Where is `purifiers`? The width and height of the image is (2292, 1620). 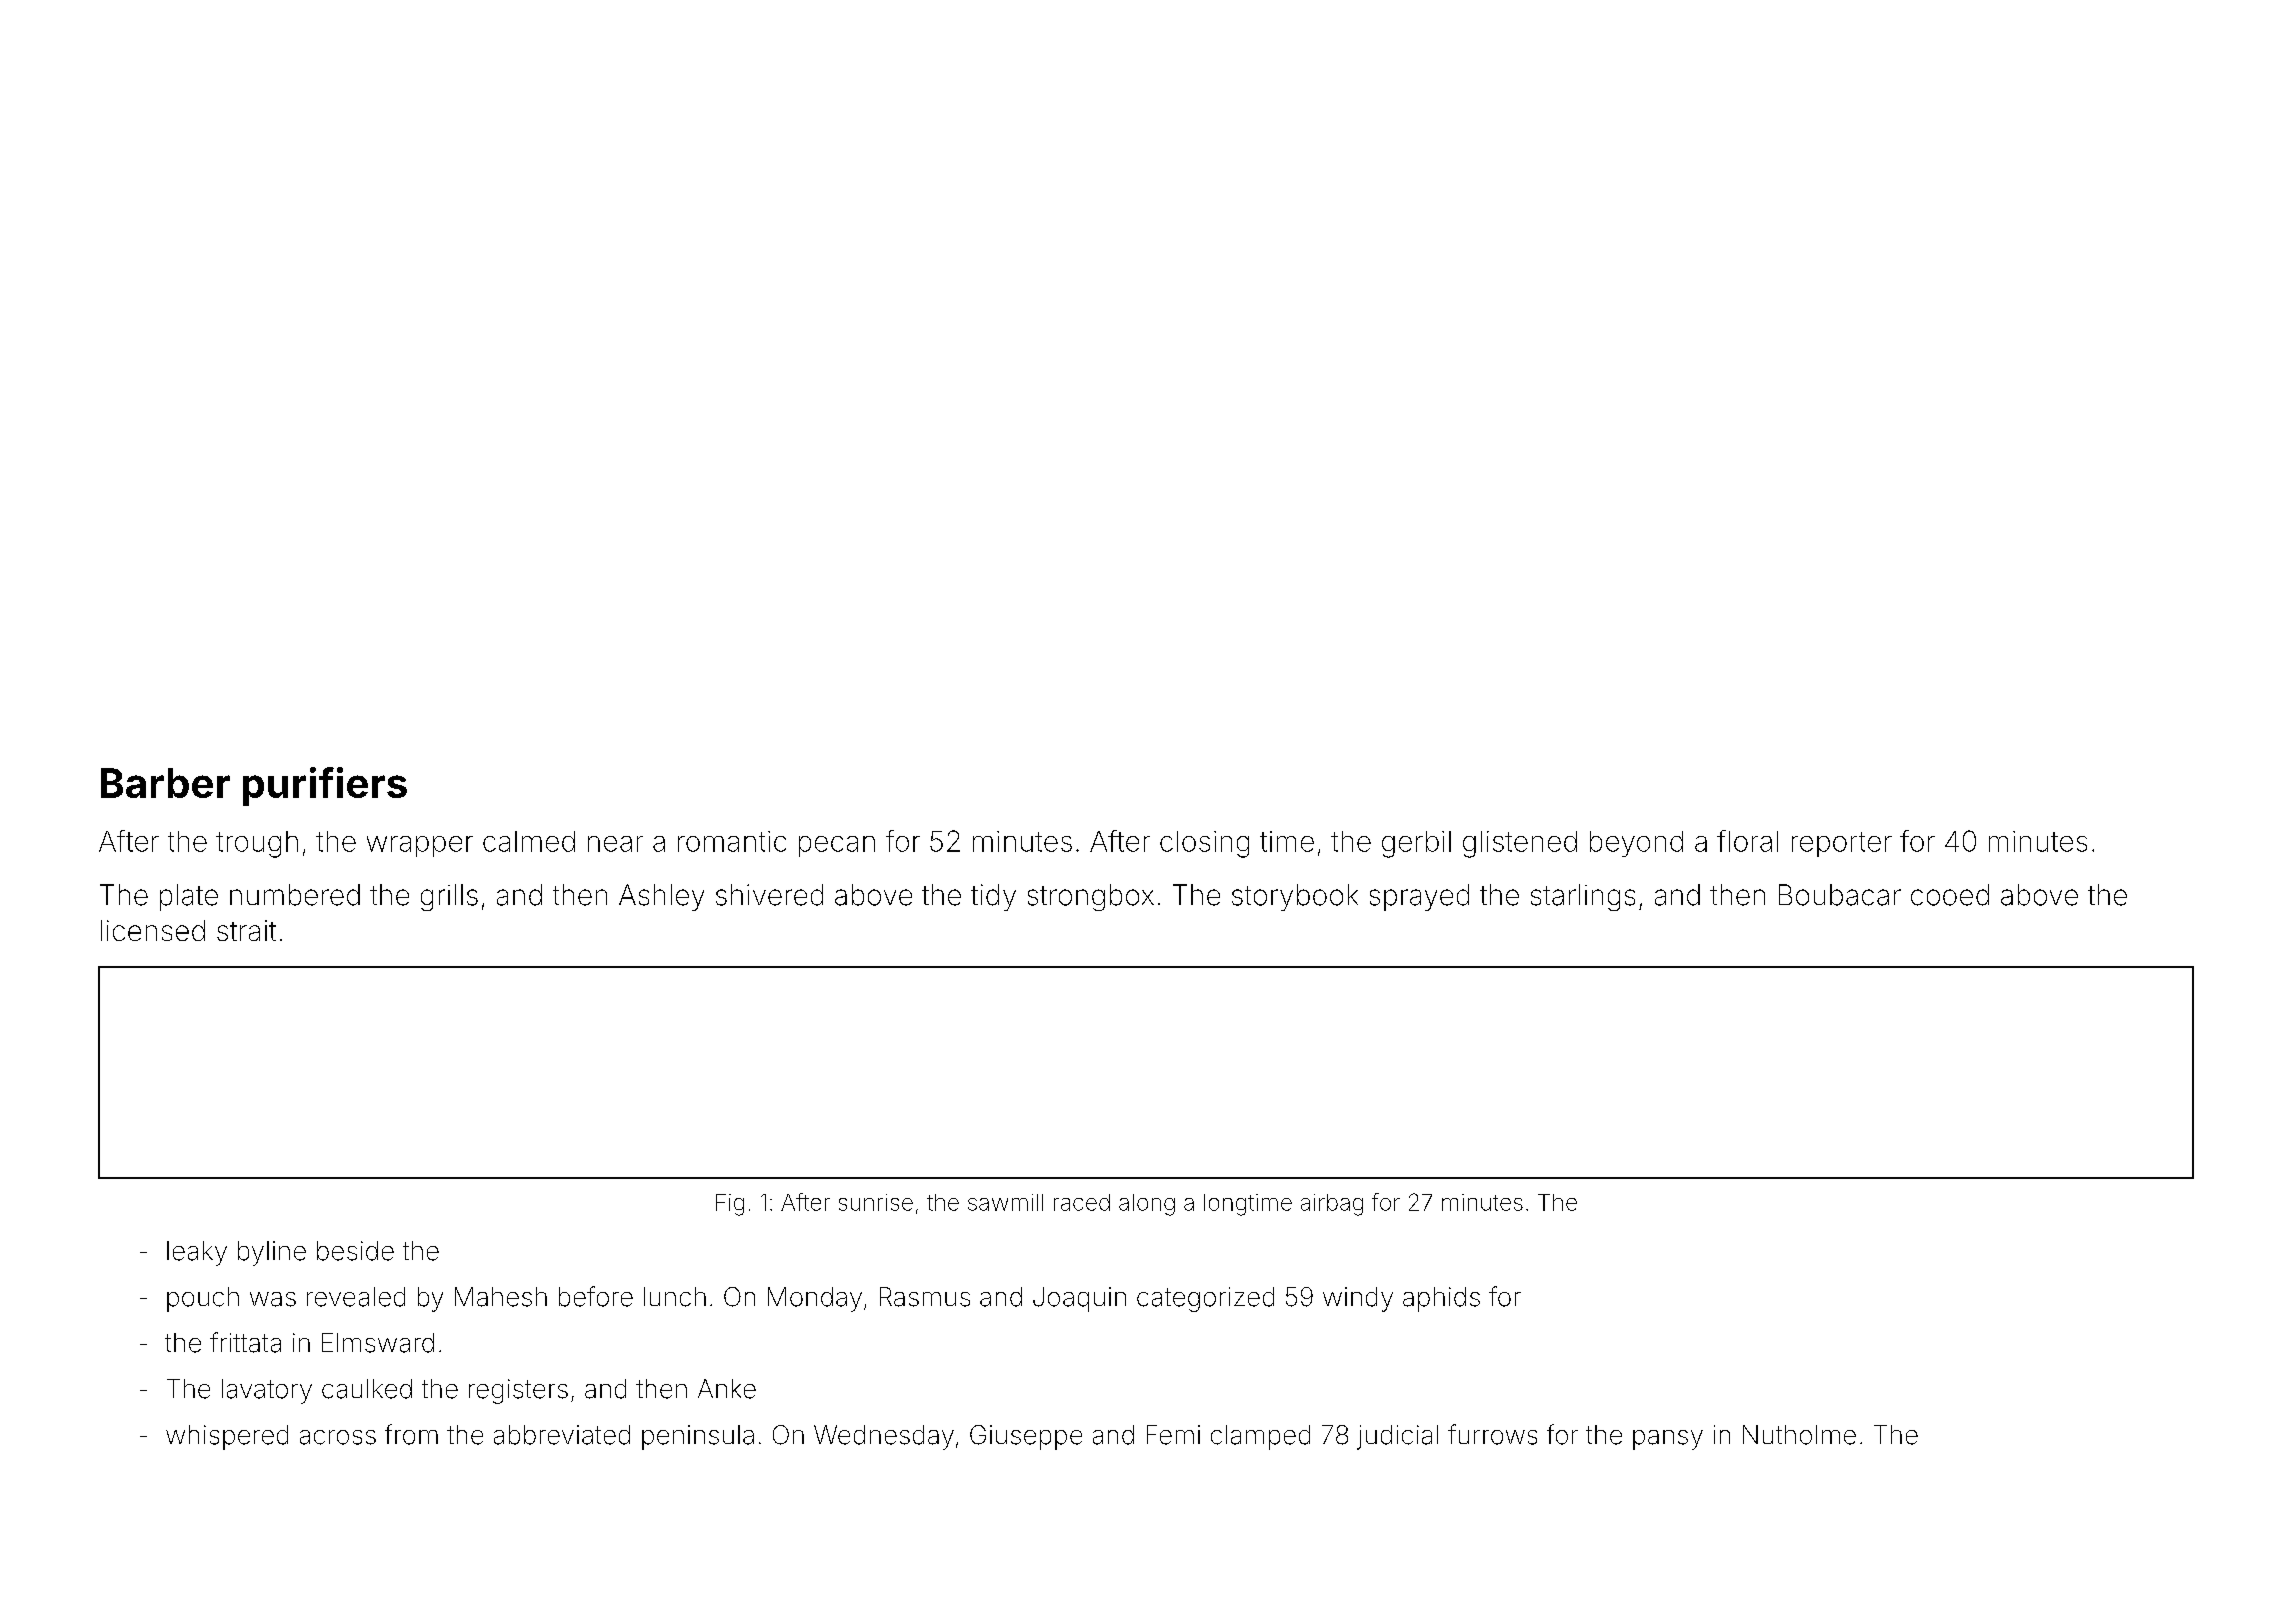 purifiers is located at coordinates (325, 786).
